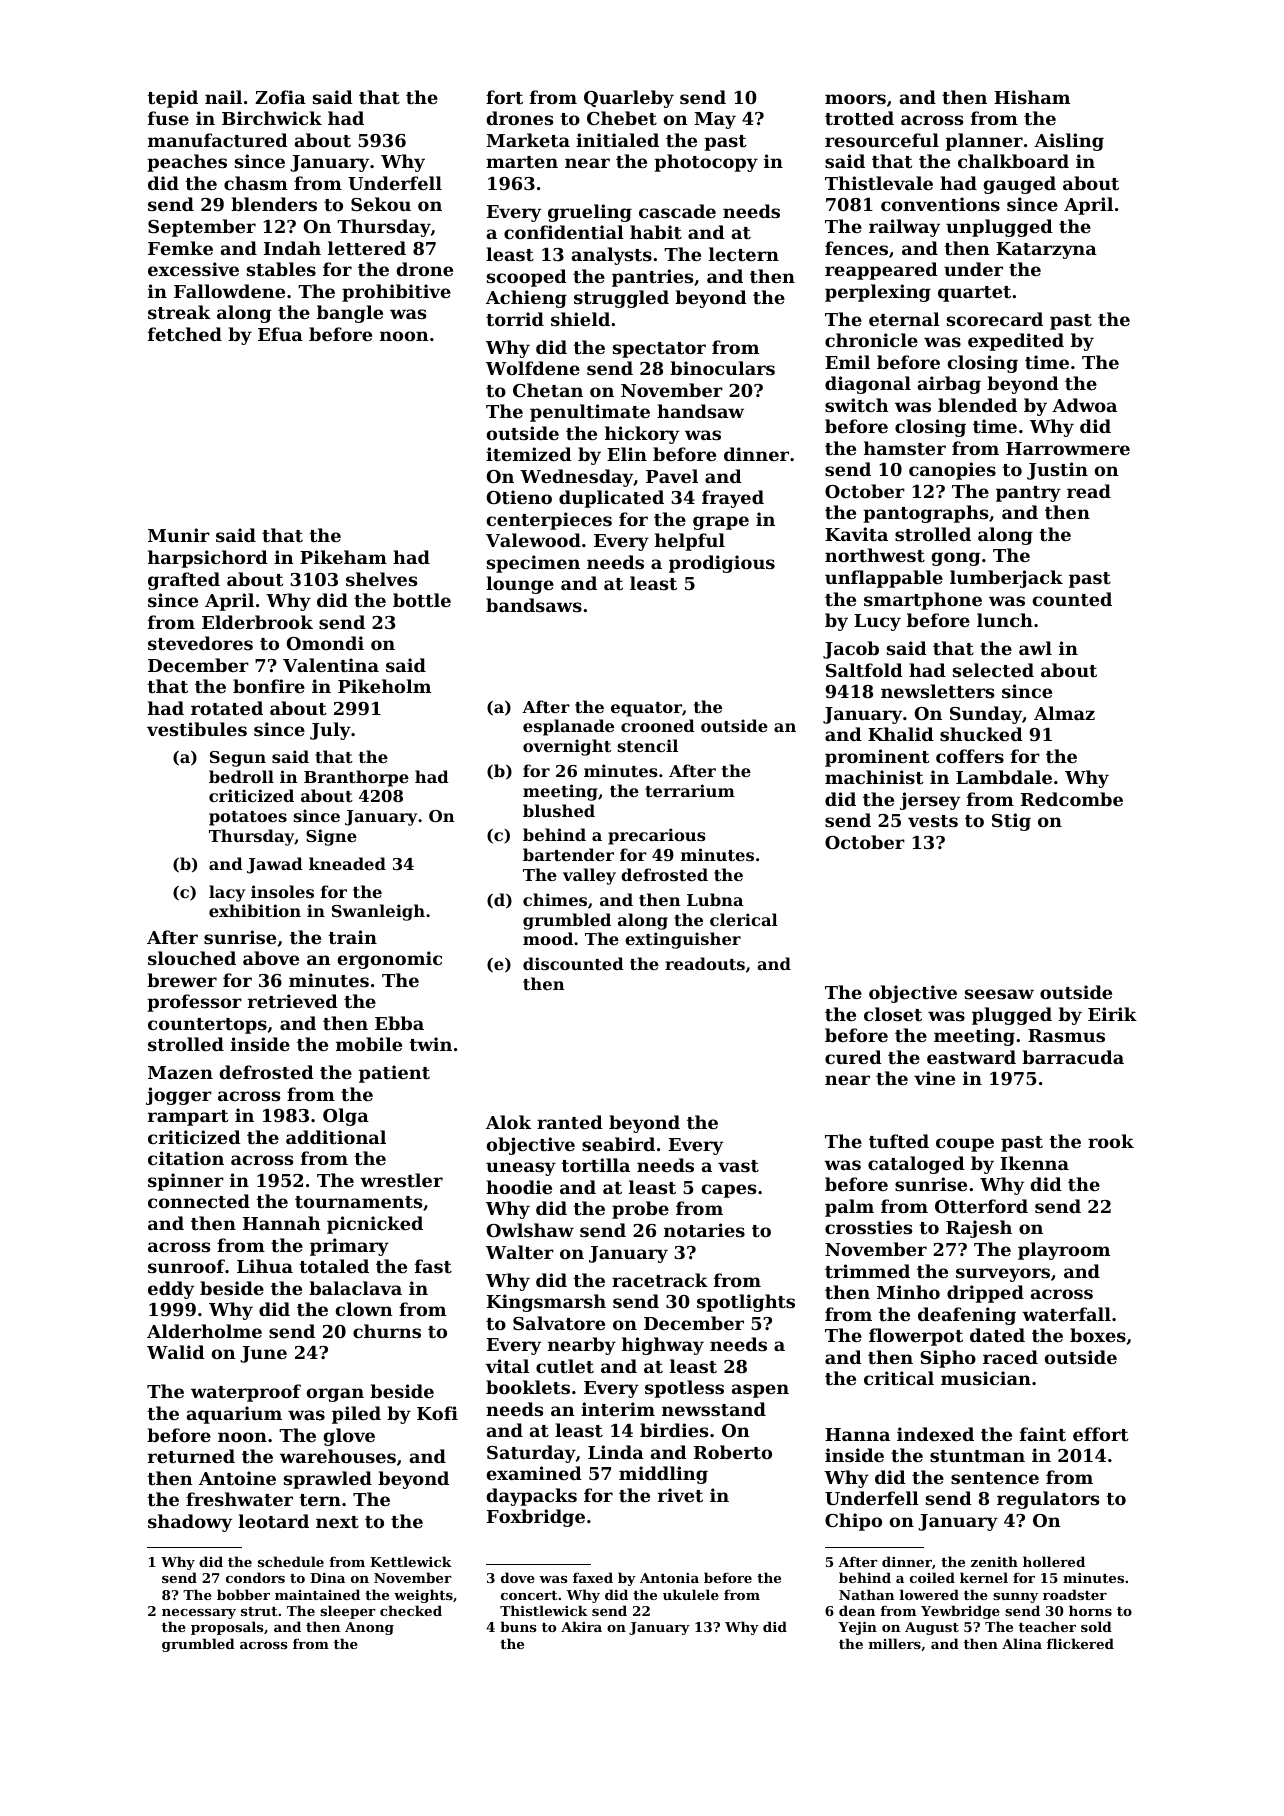  Describe the element at coordinates (1032, 97) in the page. I see `Hisham` at that location.
